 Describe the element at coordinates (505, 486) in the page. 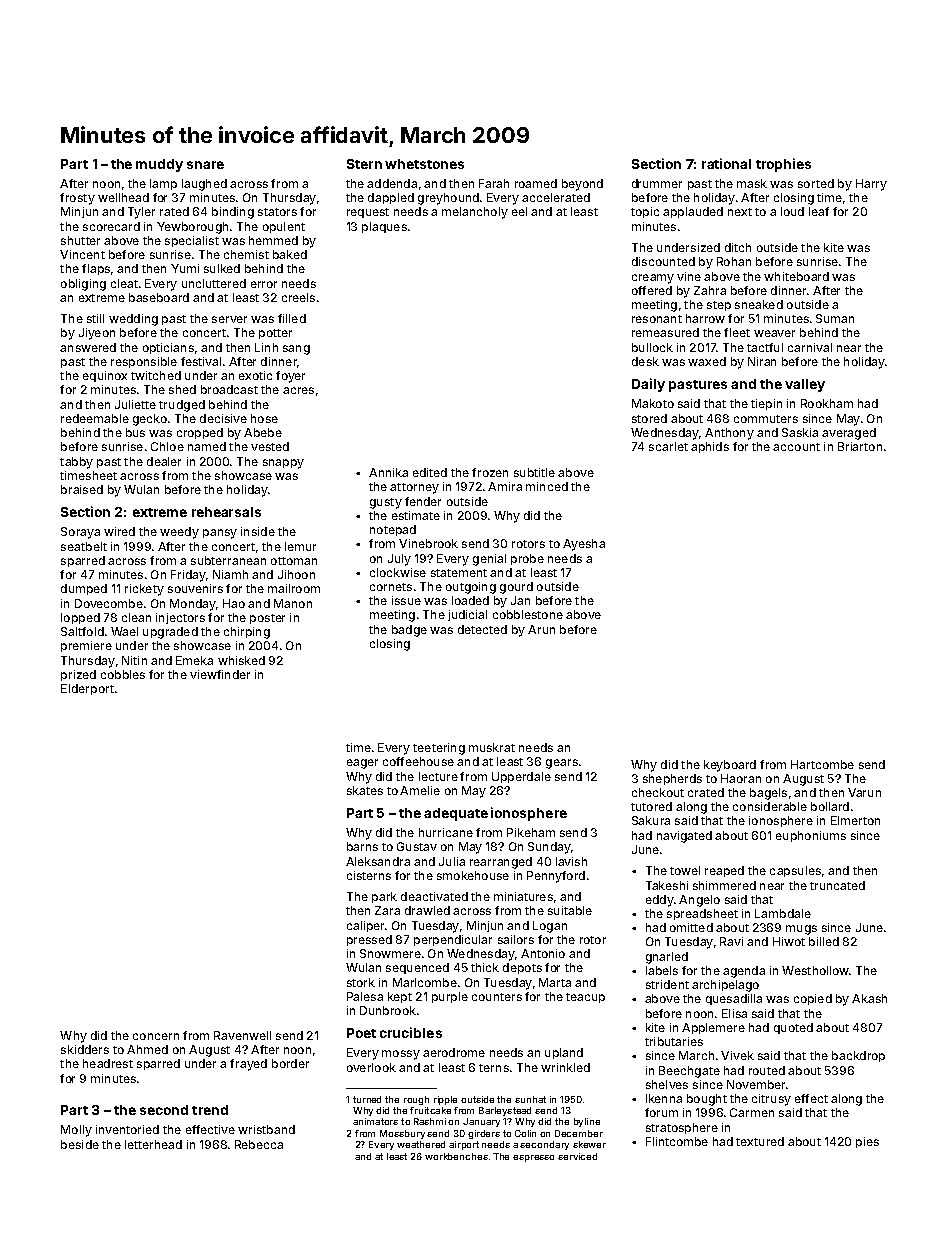

I see `Amira` at that location.
